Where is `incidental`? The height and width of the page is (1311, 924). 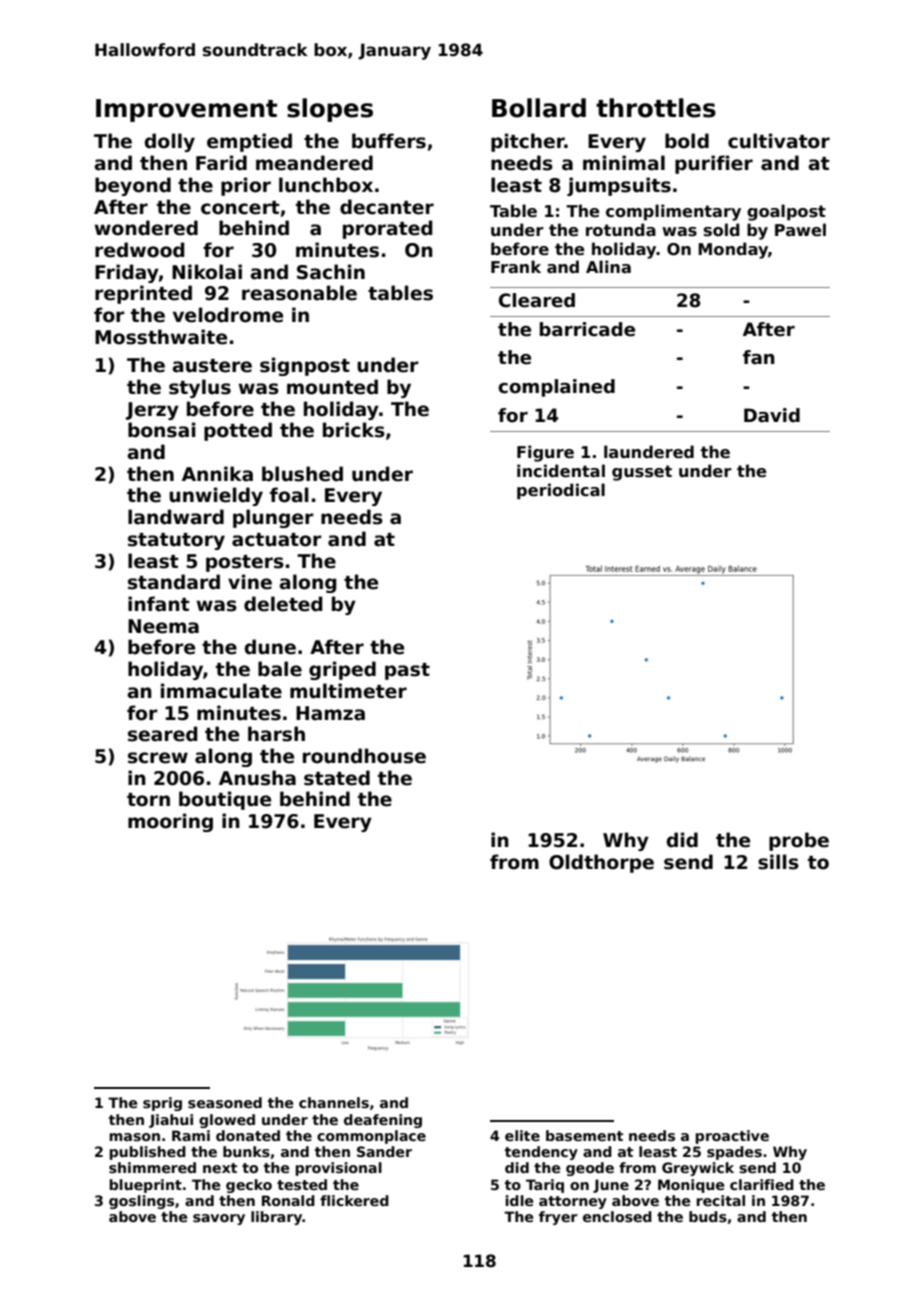 incidental is located at coordinates (561, 471).
